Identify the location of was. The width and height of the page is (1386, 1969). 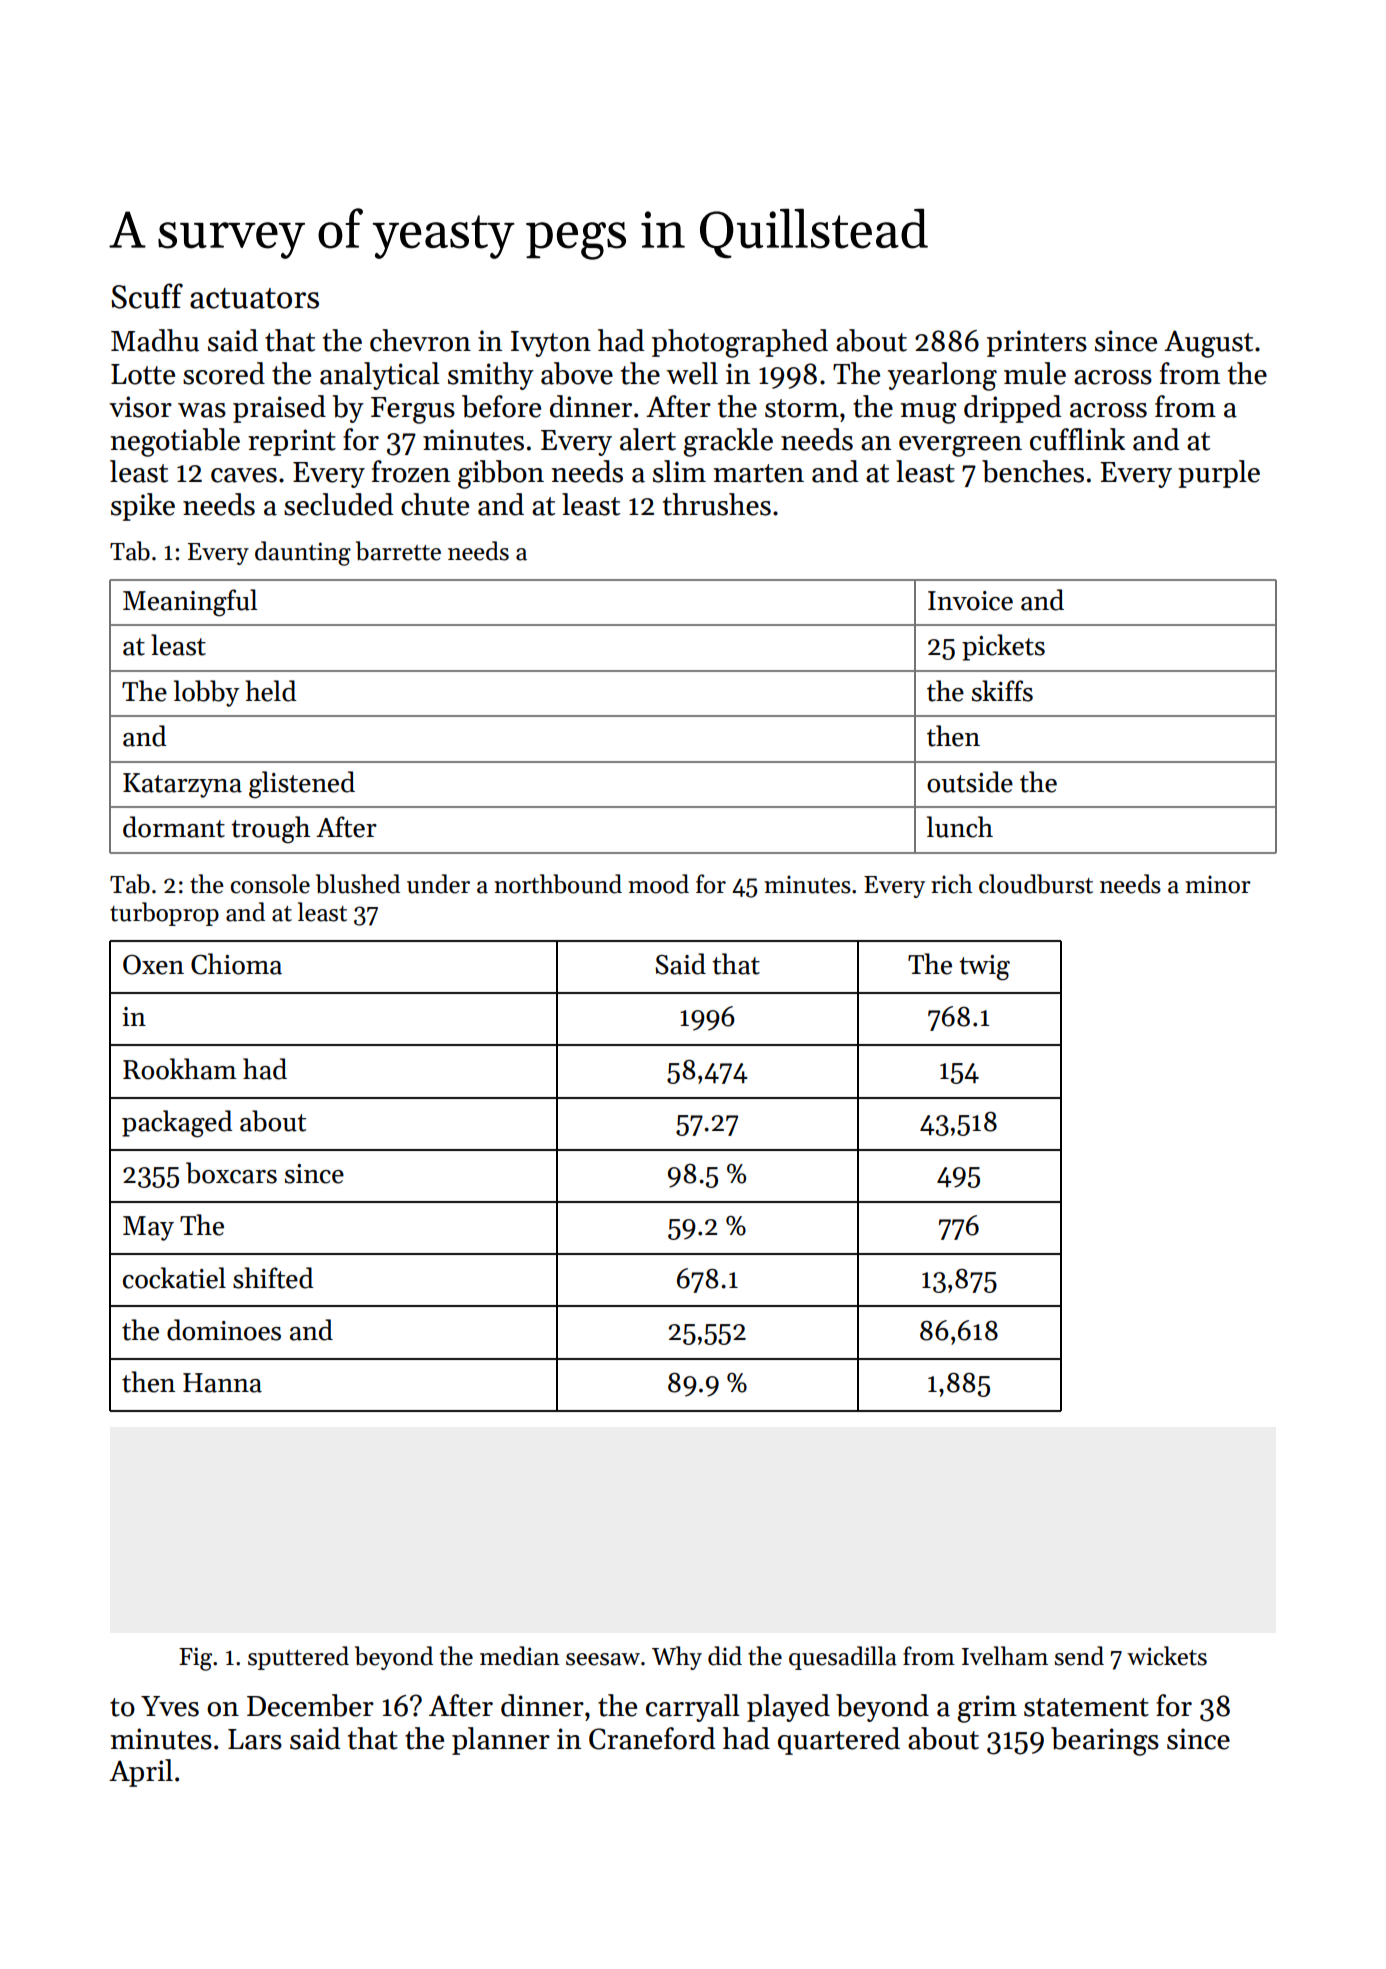
(202, 410).
